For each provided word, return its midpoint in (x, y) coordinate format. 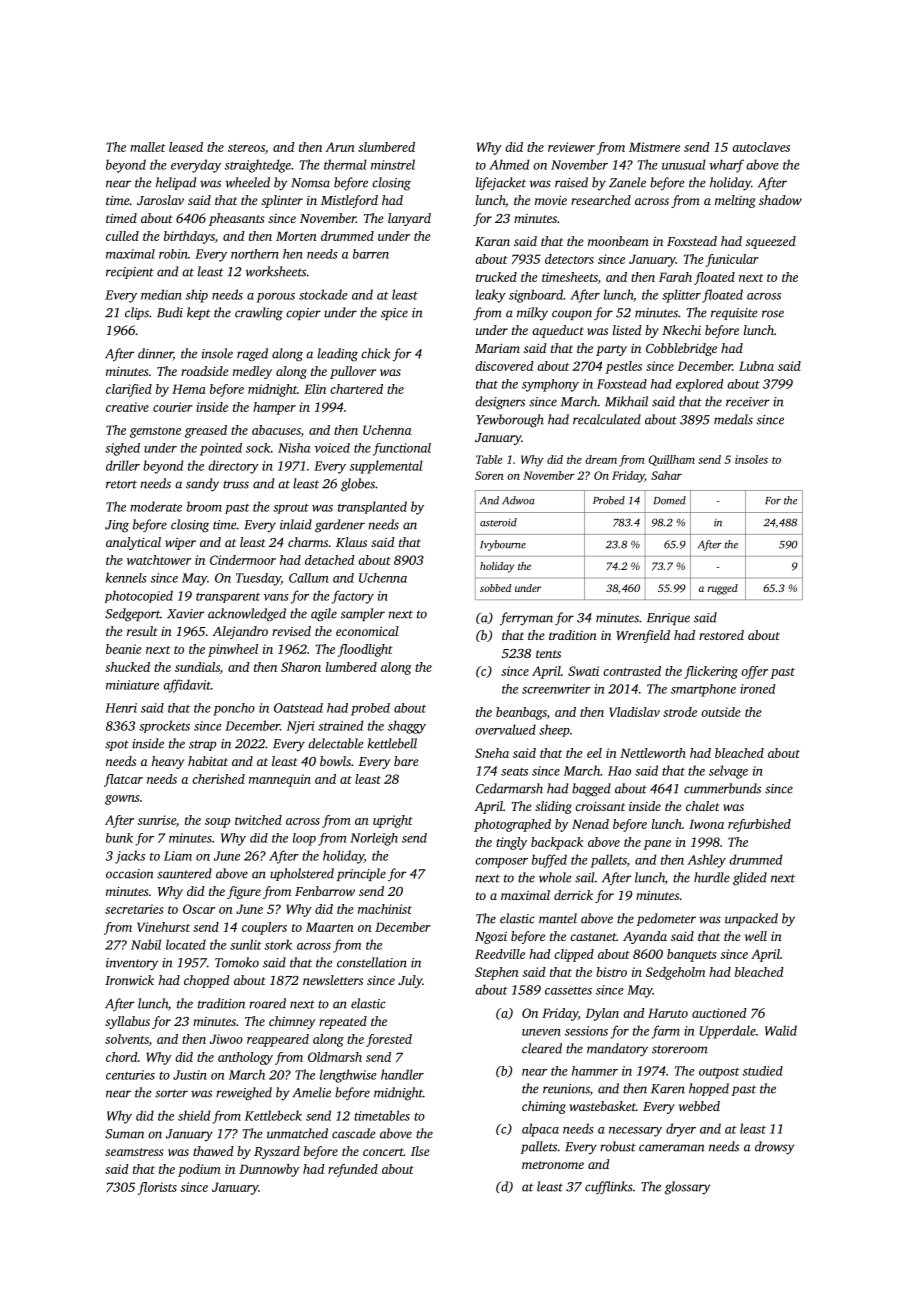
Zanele (627, 182)
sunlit (246, 944)
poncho (234, 709)
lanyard (409, 219)
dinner (155, 354)
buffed (549, 861)
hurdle (711, 877)
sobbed (495, 588)
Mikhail (626, 401)
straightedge (257, 166)
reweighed (244, 1094)
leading (338, 355)
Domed (670, 500)
